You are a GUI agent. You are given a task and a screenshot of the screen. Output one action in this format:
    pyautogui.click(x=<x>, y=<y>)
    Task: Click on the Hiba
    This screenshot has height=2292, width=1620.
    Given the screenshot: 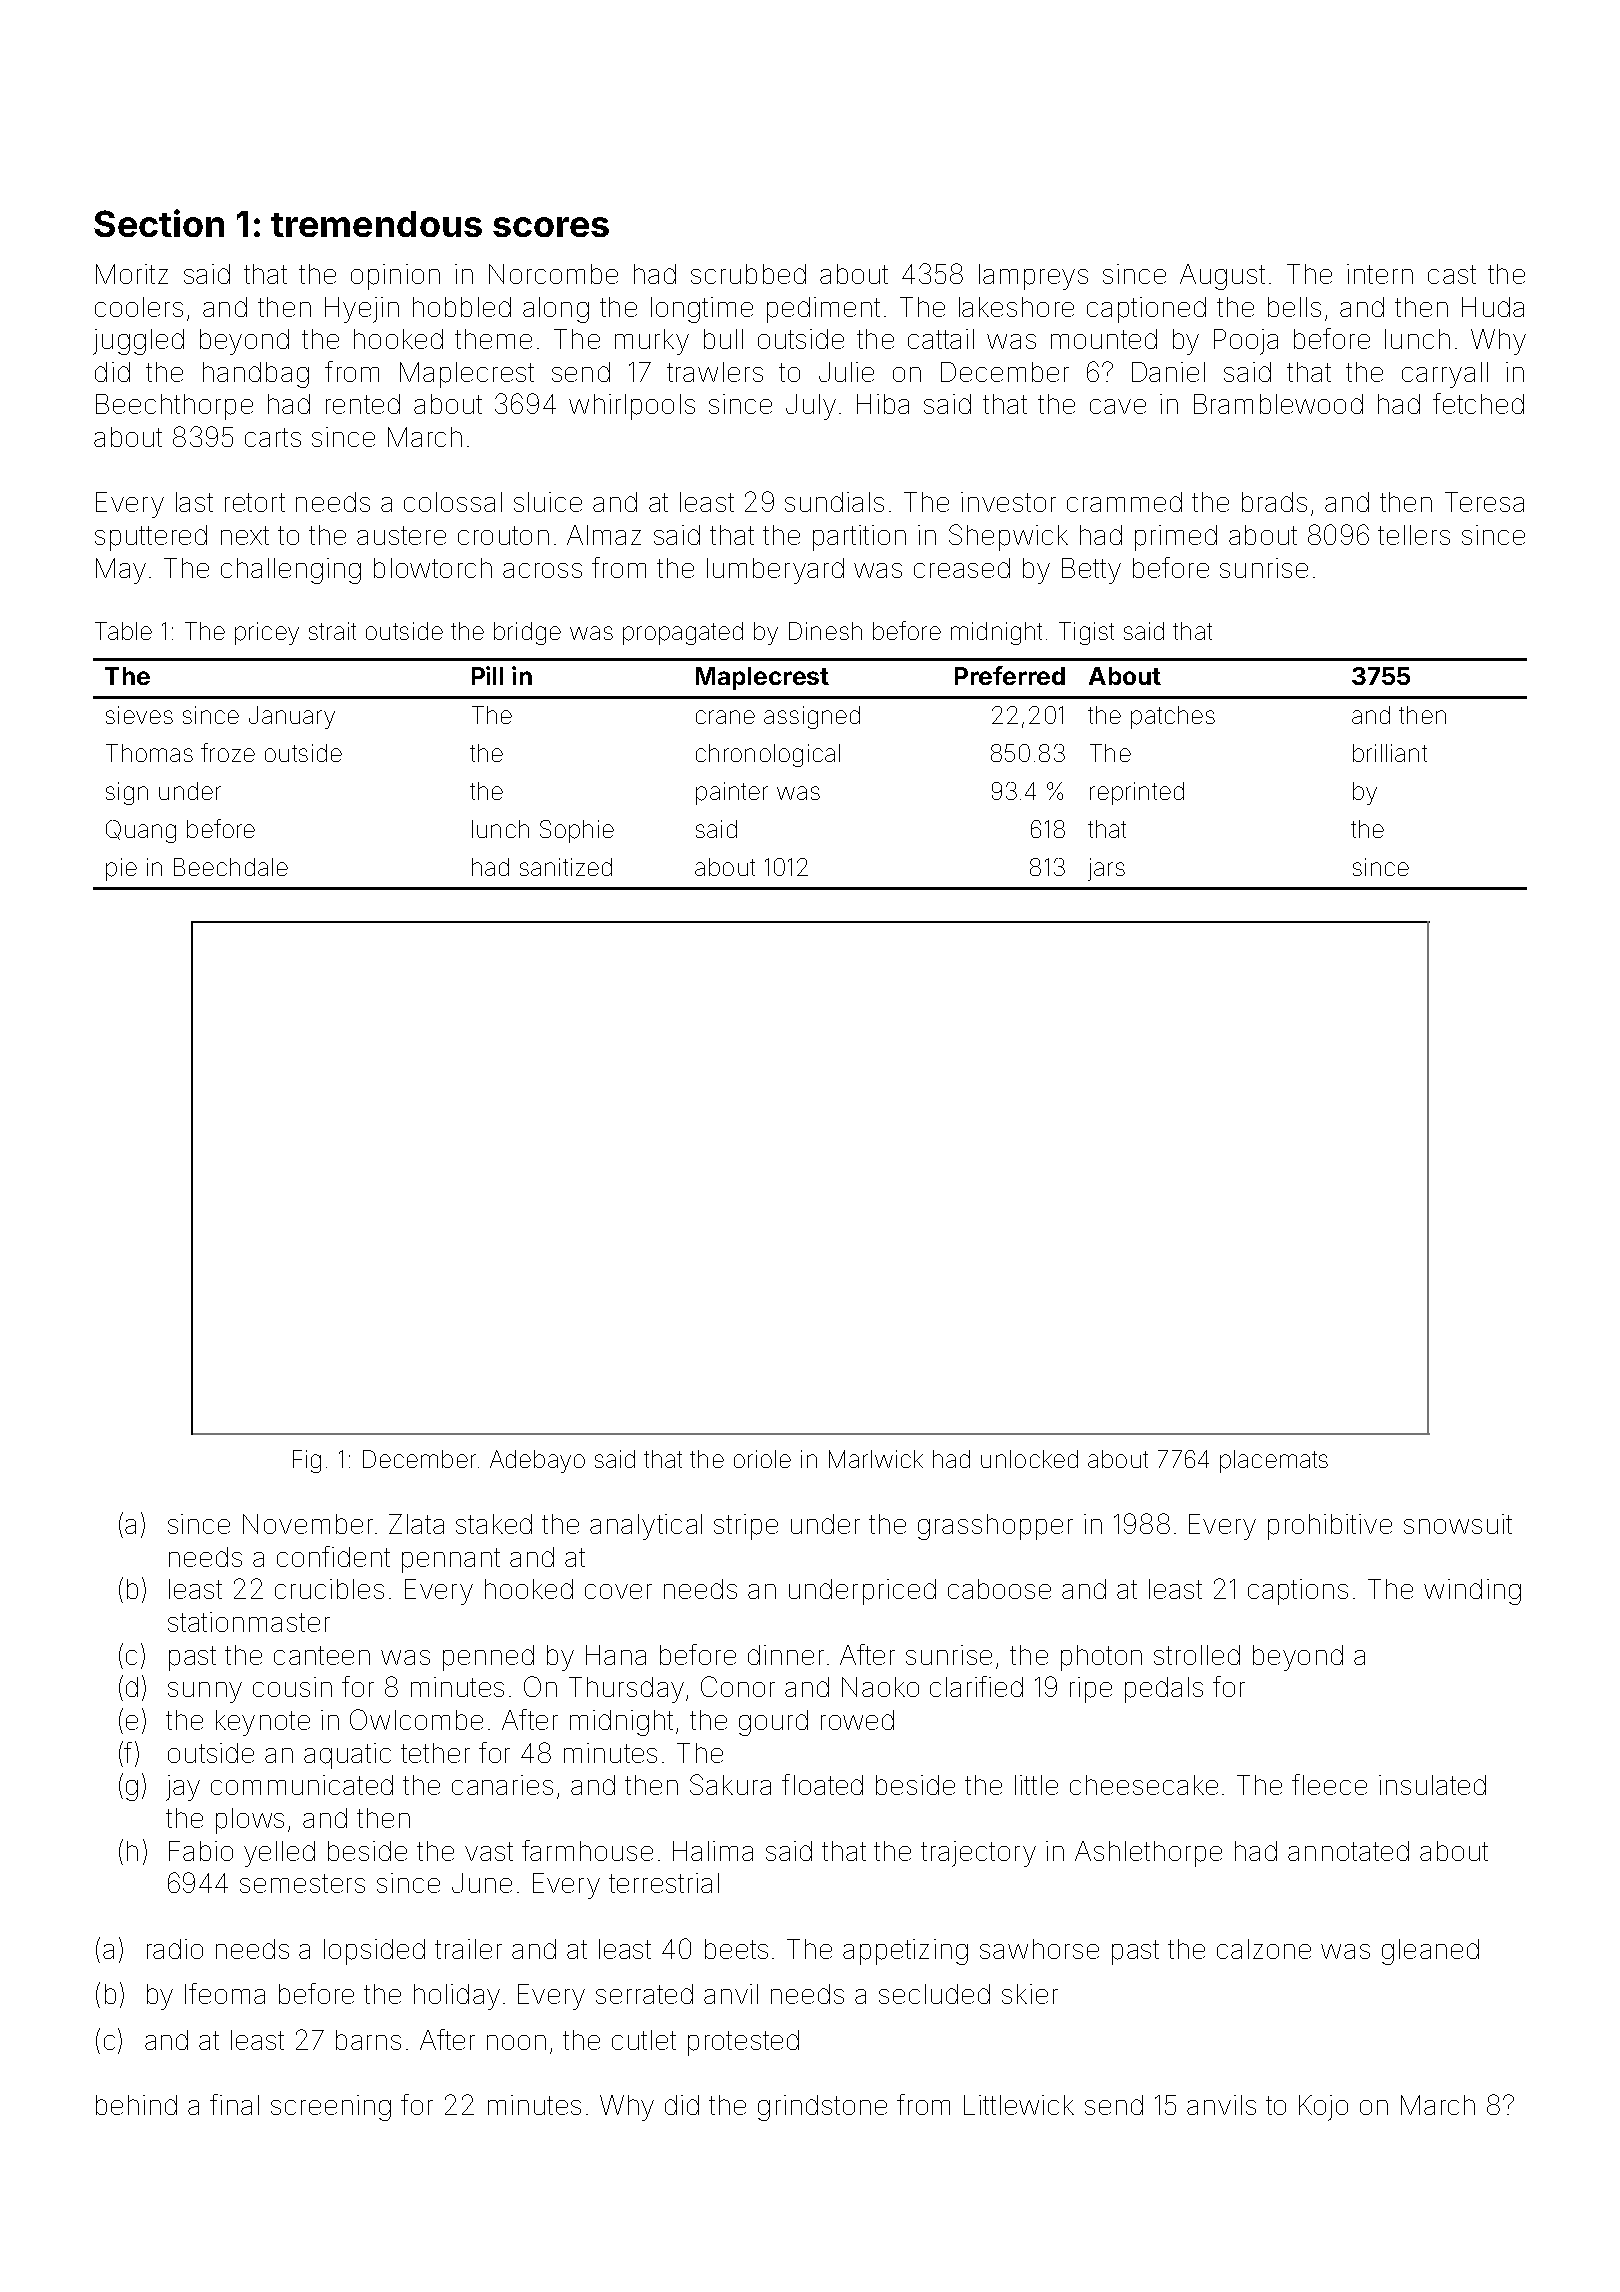 What is the action you would take?
    pyautogui.click(x=883, y=404)
